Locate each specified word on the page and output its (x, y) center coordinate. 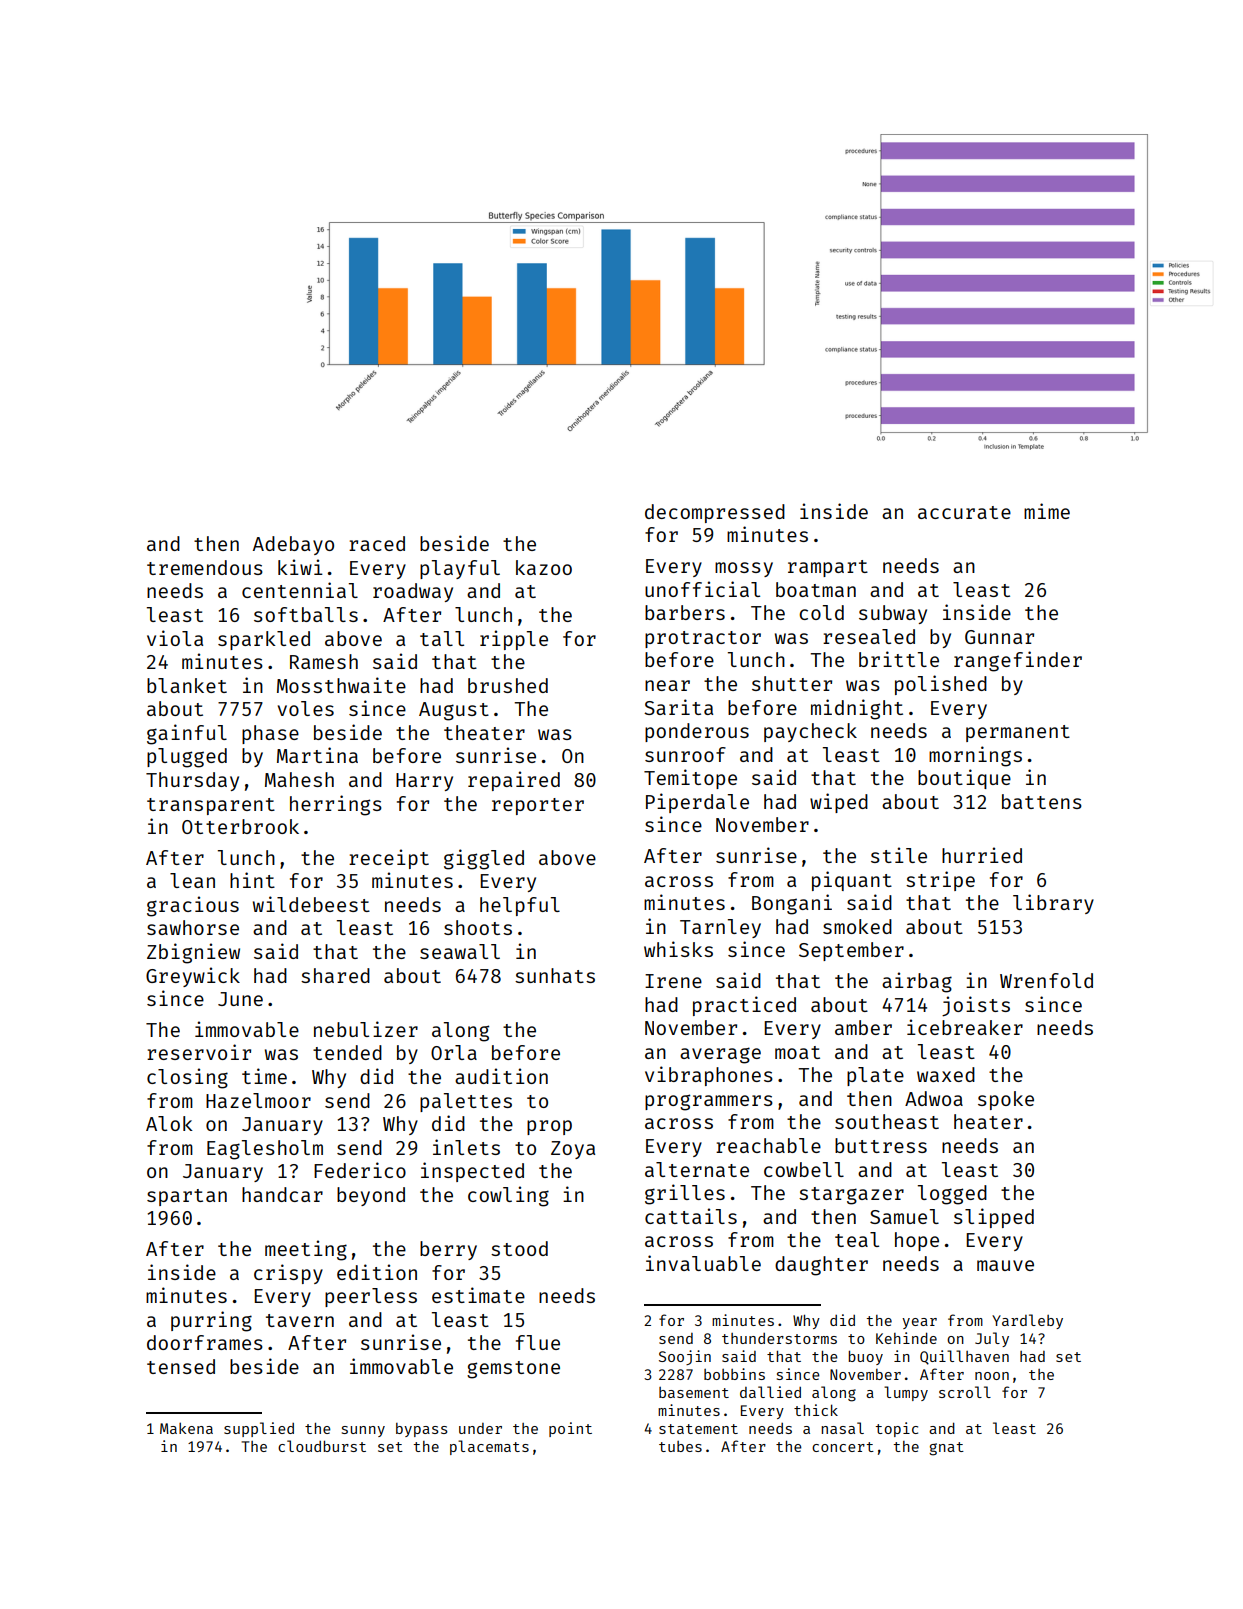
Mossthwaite (341, 685)
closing (187, 1078)
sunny (363, 1431)
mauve (1005, 1265)
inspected (472, 1172)
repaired (514, 781)
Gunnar (999, 637)
